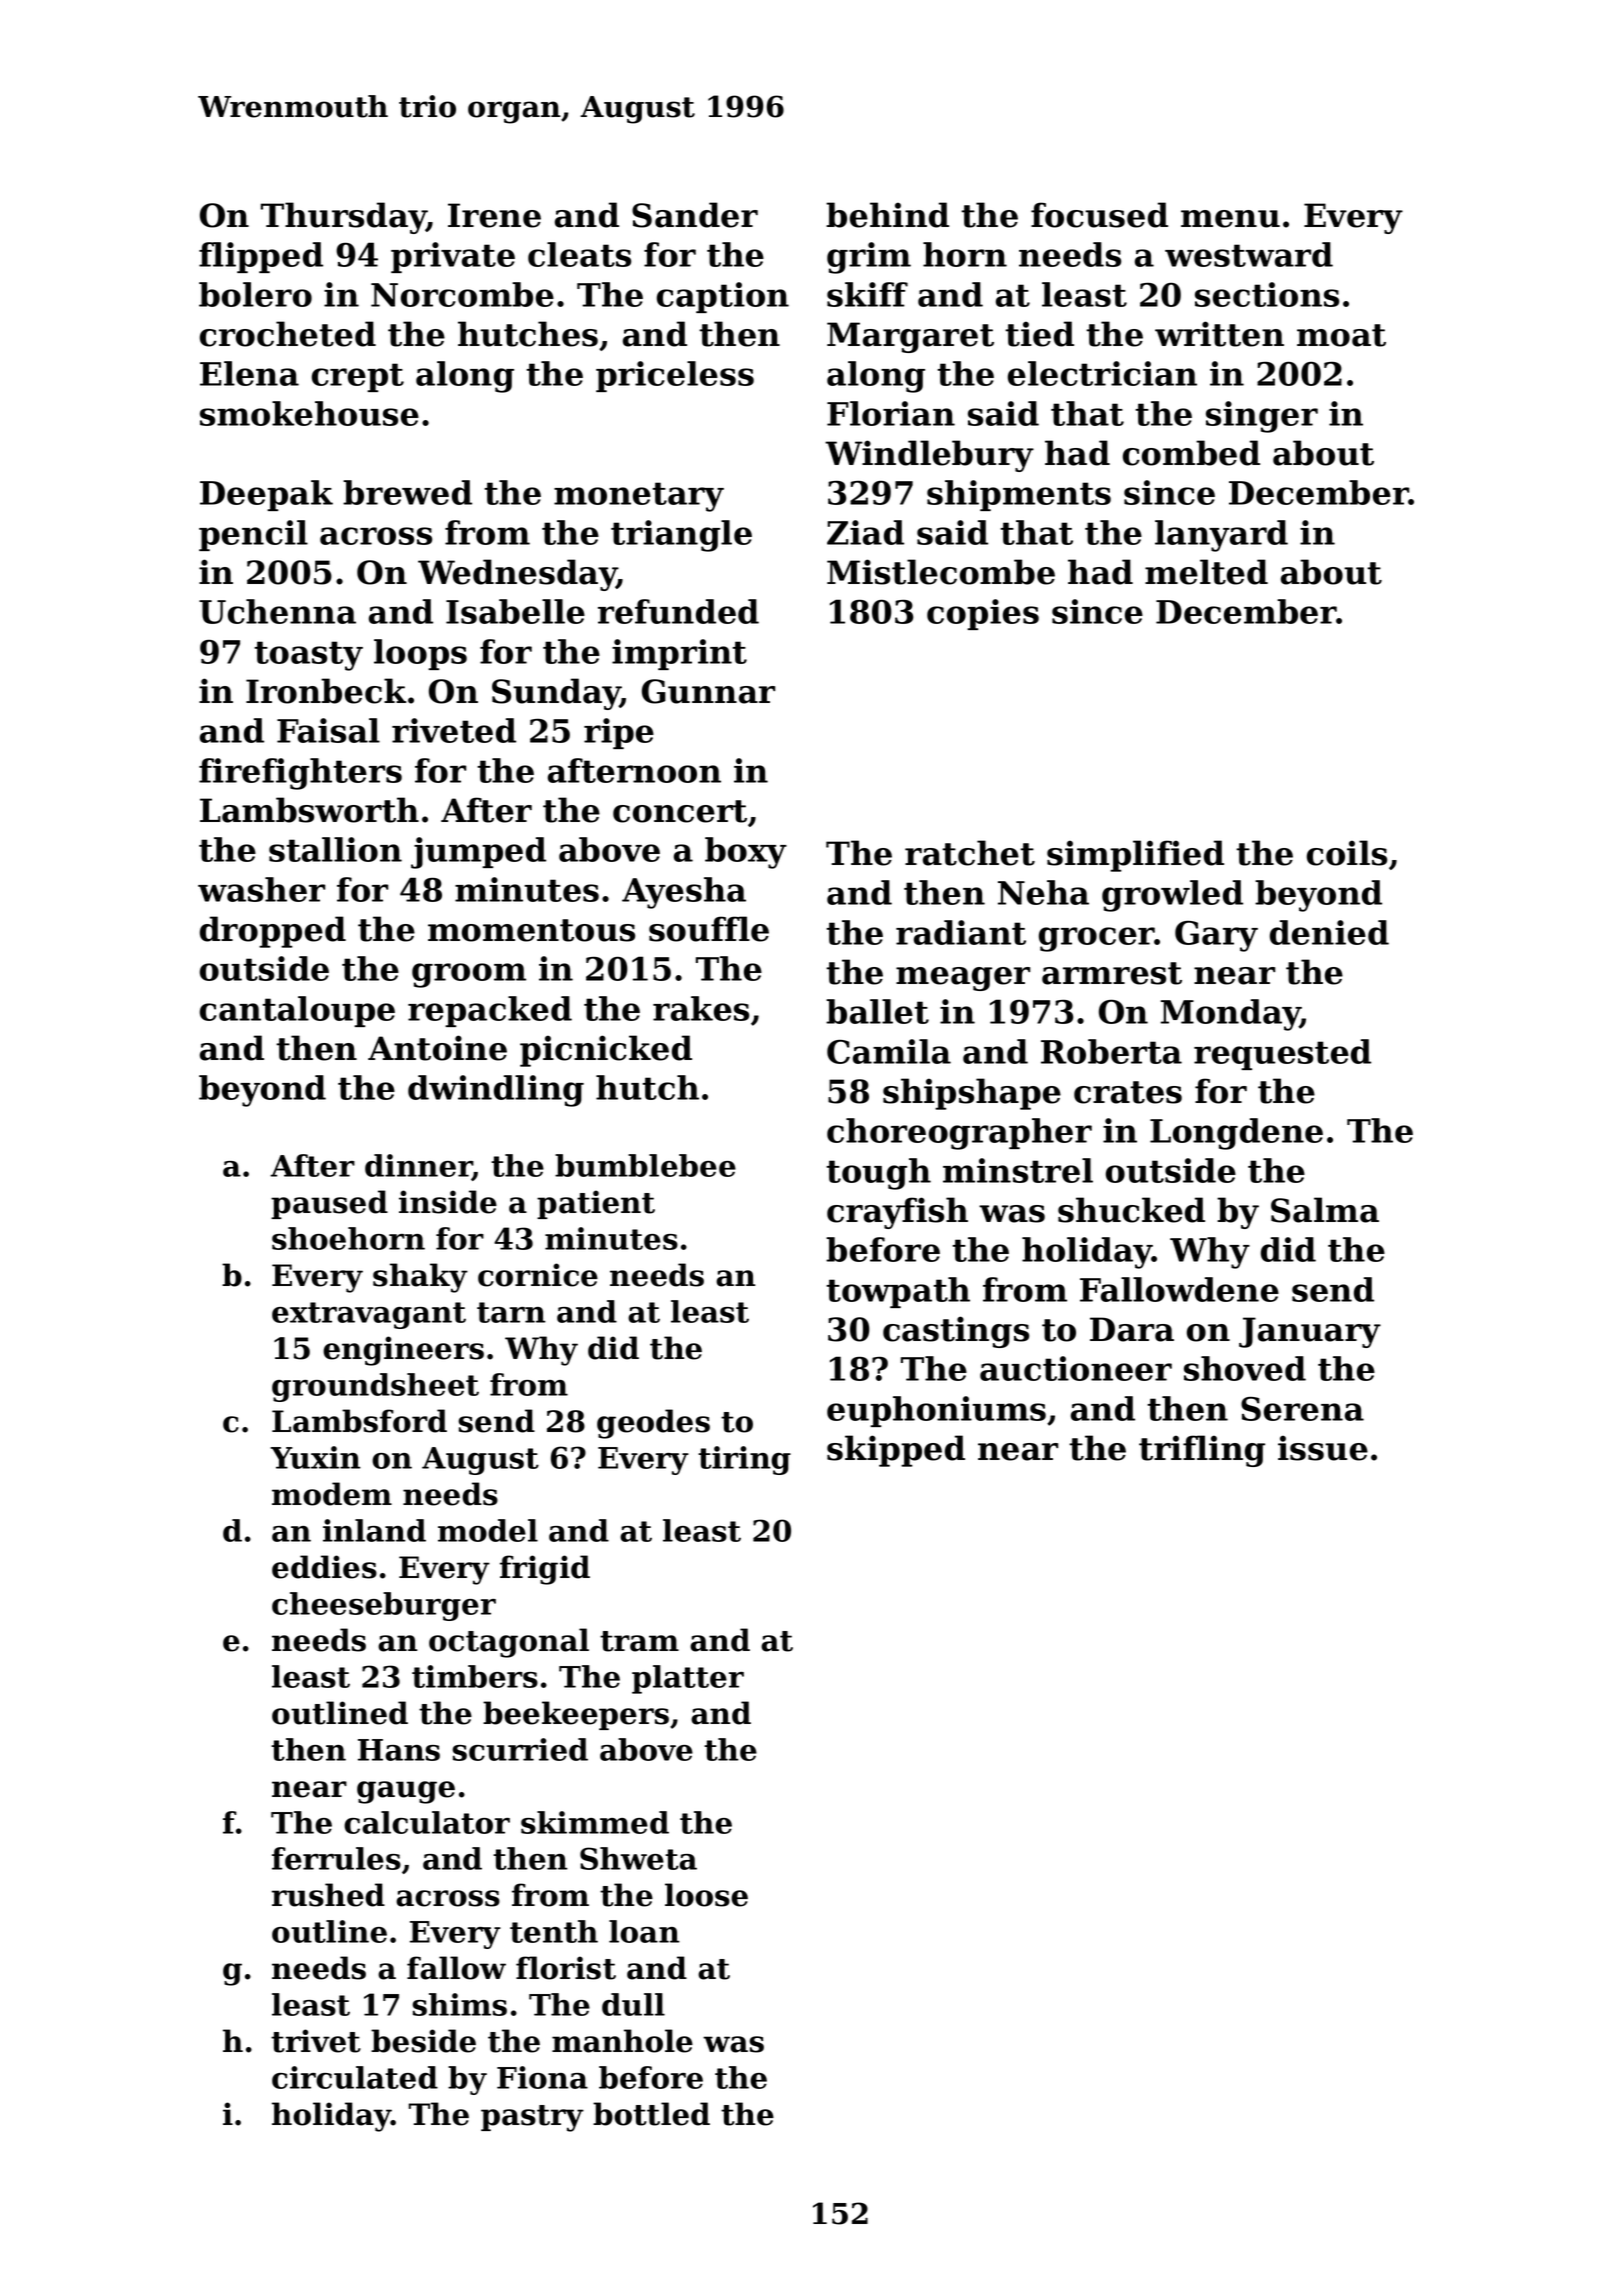  Describe the element at coordinates (878, 1174) in the screenshot. I see `tough` at that location.
